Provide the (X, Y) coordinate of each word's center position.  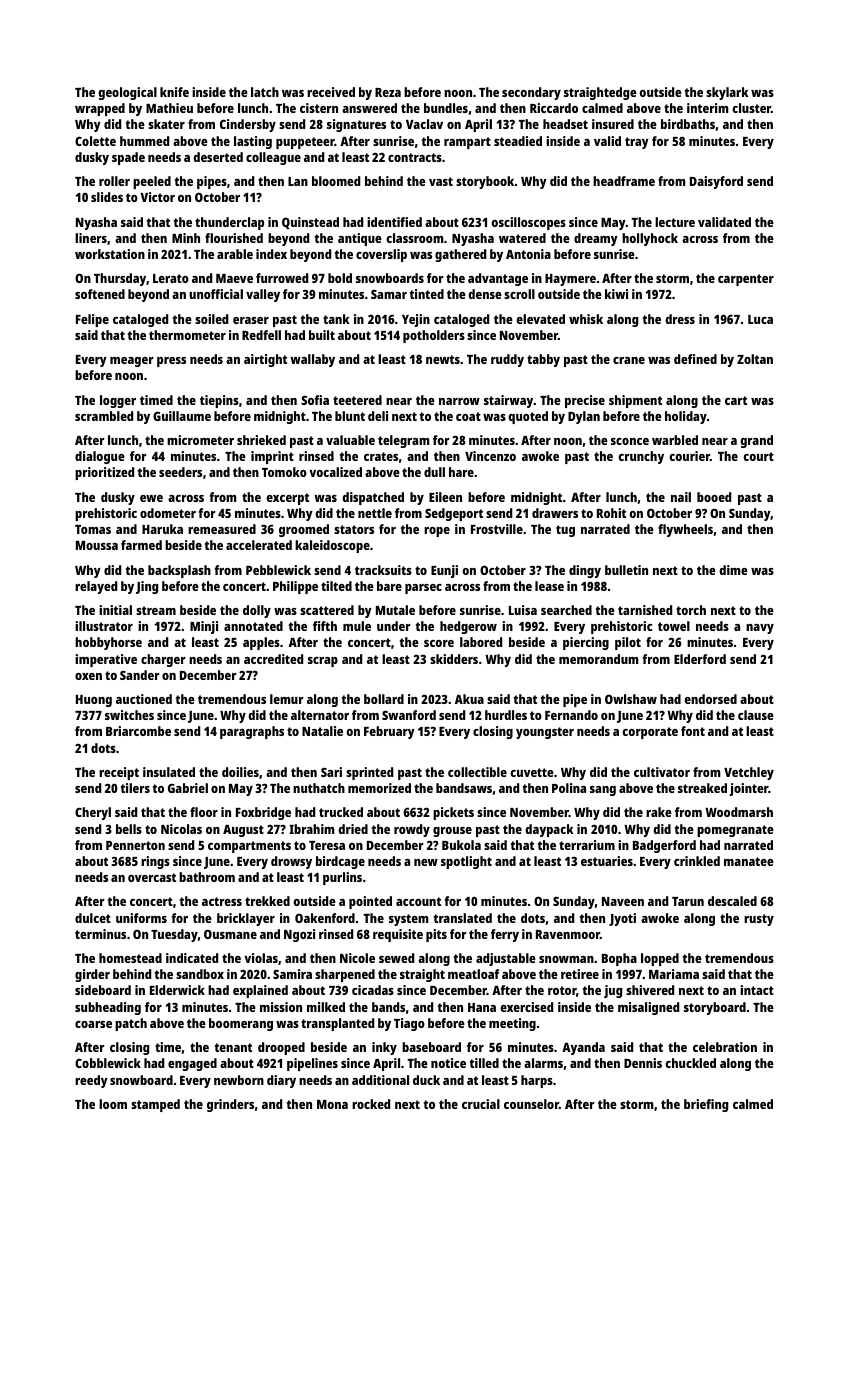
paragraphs (252, 732)
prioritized (104, 473)
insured (613, 124)
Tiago (409, 1024)
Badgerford (664, 846)
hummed (144, 141)
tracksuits (383, 570)
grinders (230, 1105)
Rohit (611, 513)
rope (437, 532)
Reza (388, 92)
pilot (628, 643)
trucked (341, 812)
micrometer (200, 440)
